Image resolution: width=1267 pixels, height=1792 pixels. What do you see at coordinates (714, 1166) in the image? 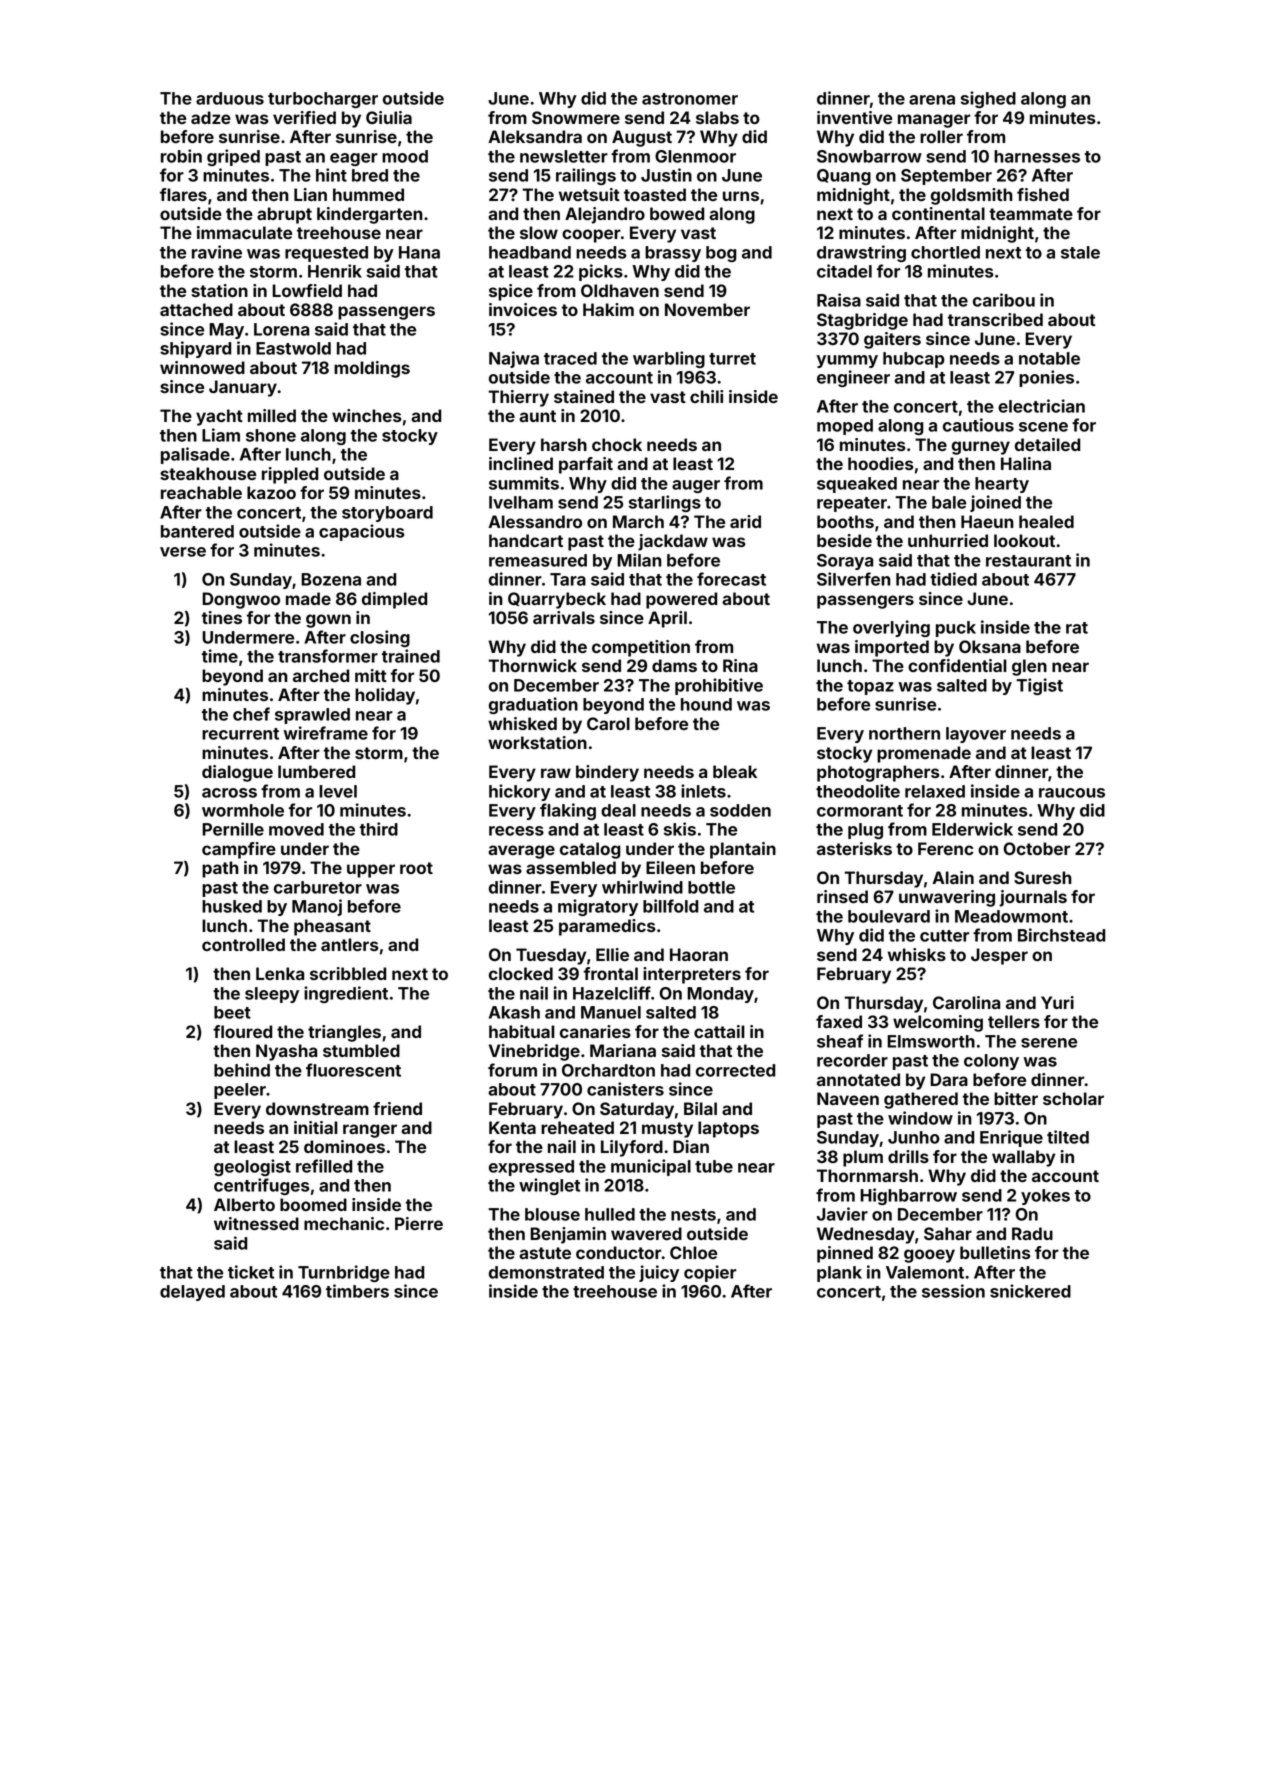
I see `tube` at bounding box center [714, 1166].
